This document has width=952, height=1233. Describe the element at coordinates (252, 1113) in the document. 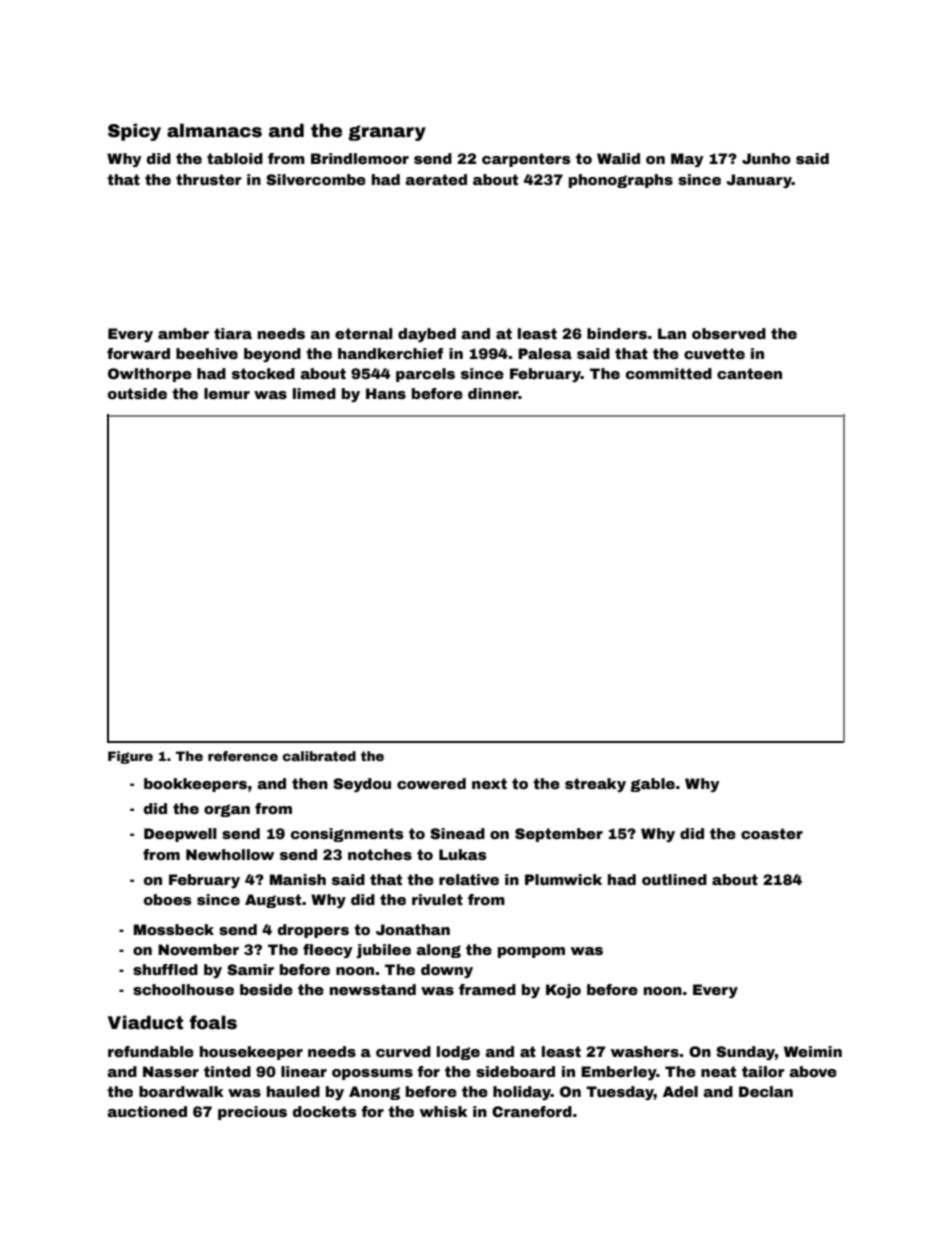

I see `precious` at that location.
